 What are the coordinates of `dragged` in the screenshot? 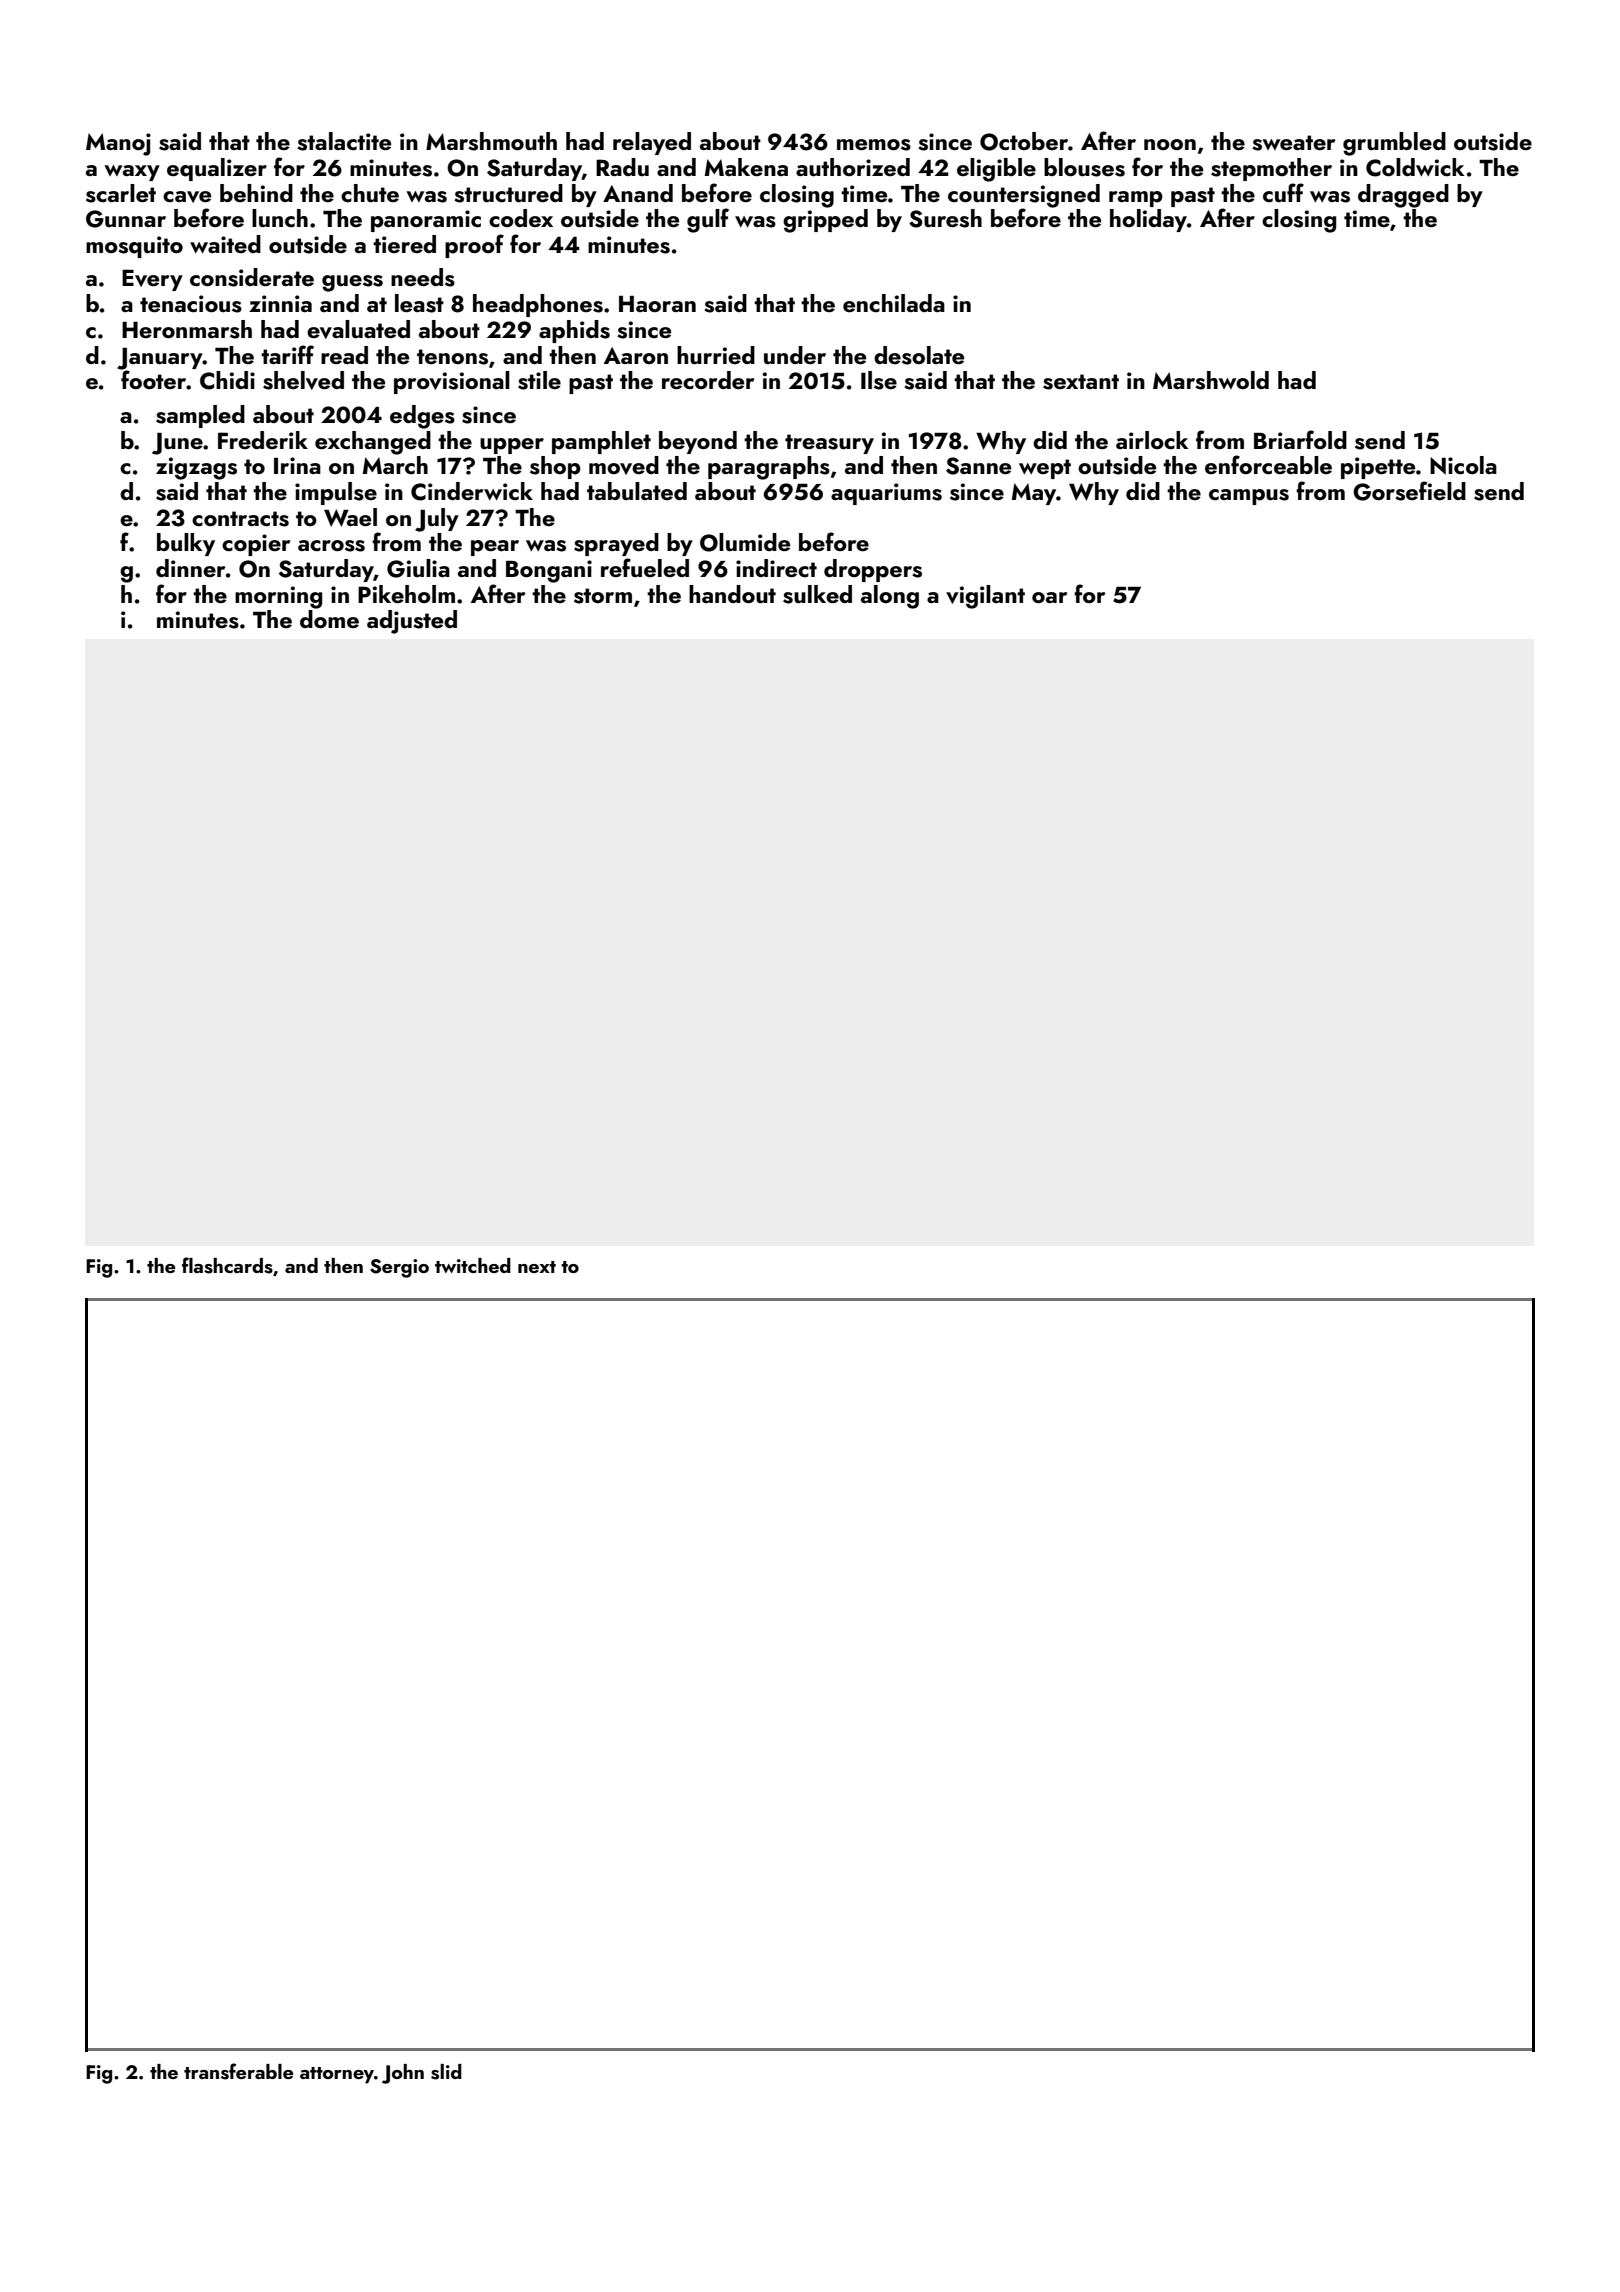 It's located at (1403, 196).
